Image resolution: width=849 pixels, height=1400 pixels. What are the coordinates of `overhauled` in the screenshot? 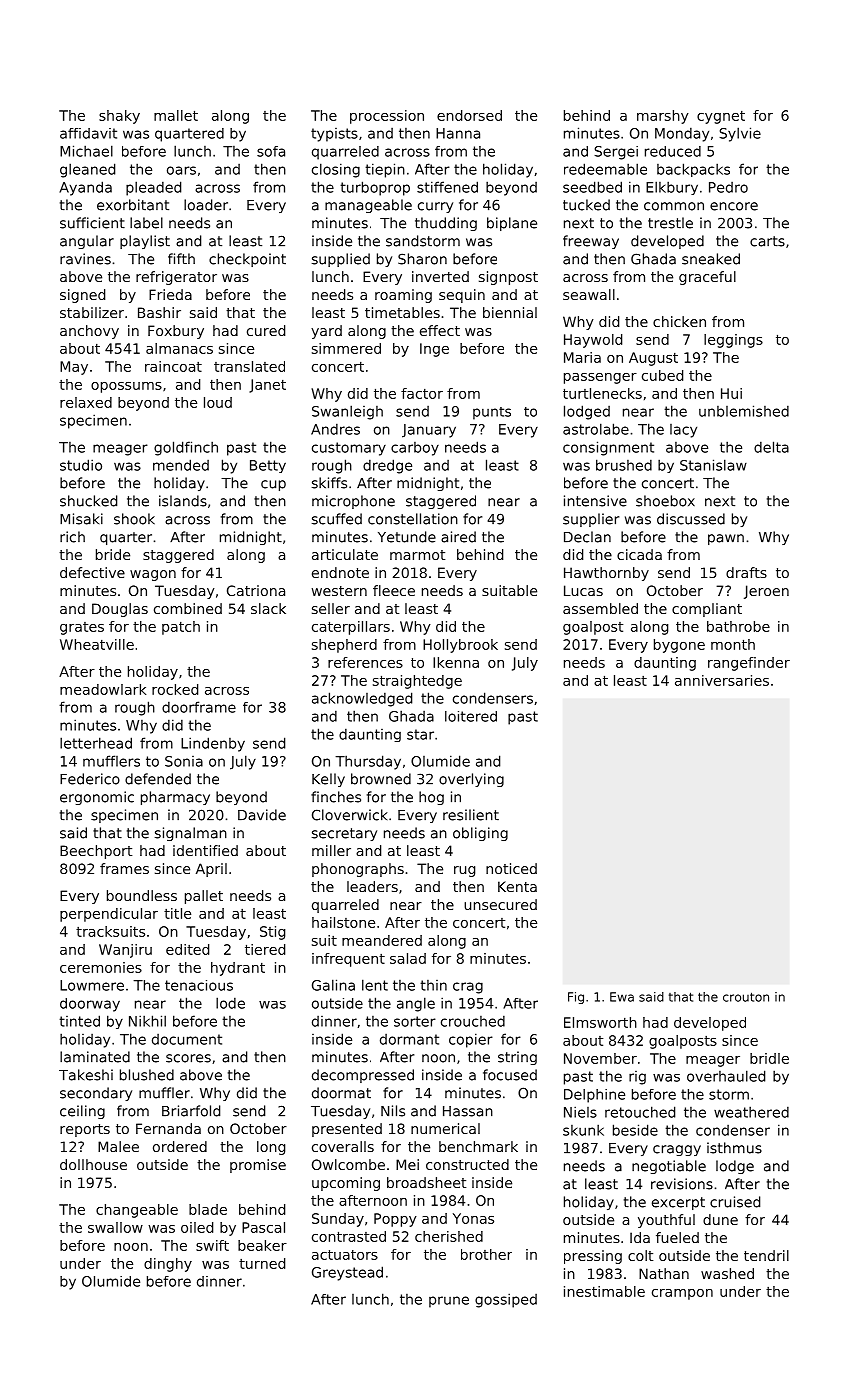 It's located at (726, 1076).
